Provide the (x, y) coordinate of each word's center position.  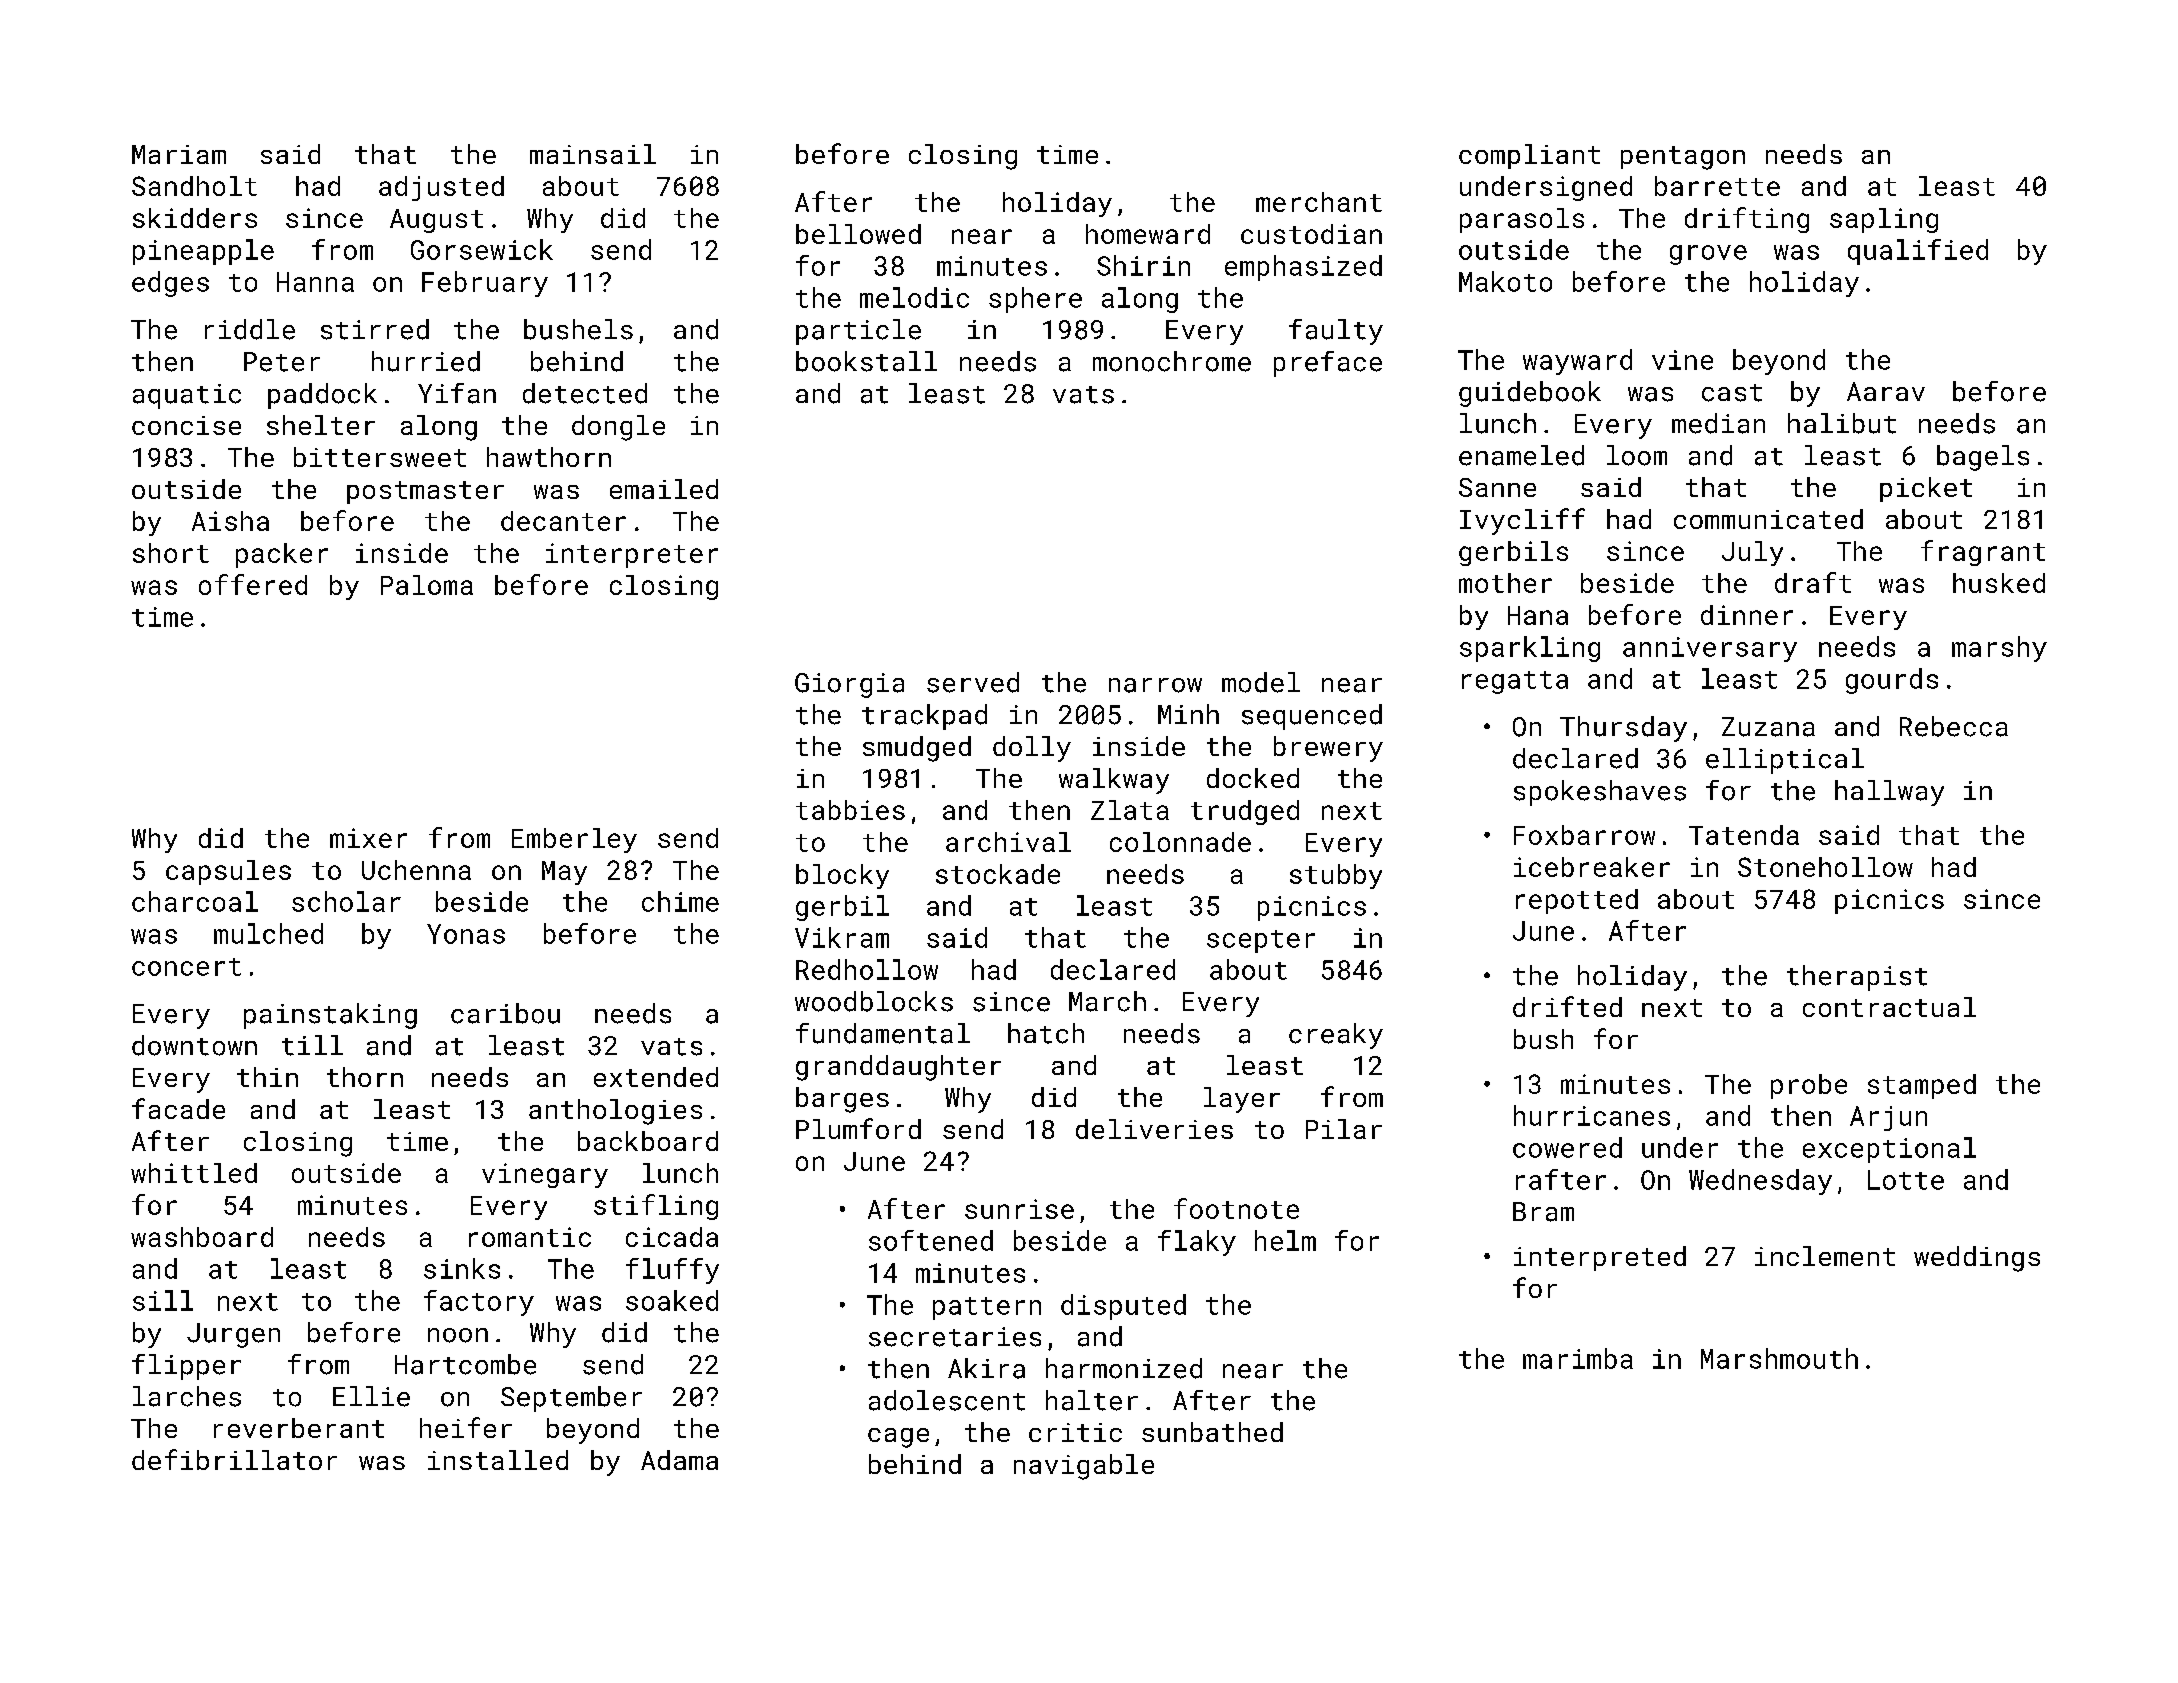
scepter (1261, 941)
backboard (648, 1141)
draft (1813, 582)
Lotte (1906, 1180)
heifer (466, 1427)
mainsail (593, 154)
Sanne (1497, 487)
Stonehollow (1825, 867)
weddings (1977, 1259)
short (171, 553)
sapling (1884, 220)
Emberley (574, 840)
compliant (1529, 156)
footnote (1236, 1208)
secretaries (955, 1337)
